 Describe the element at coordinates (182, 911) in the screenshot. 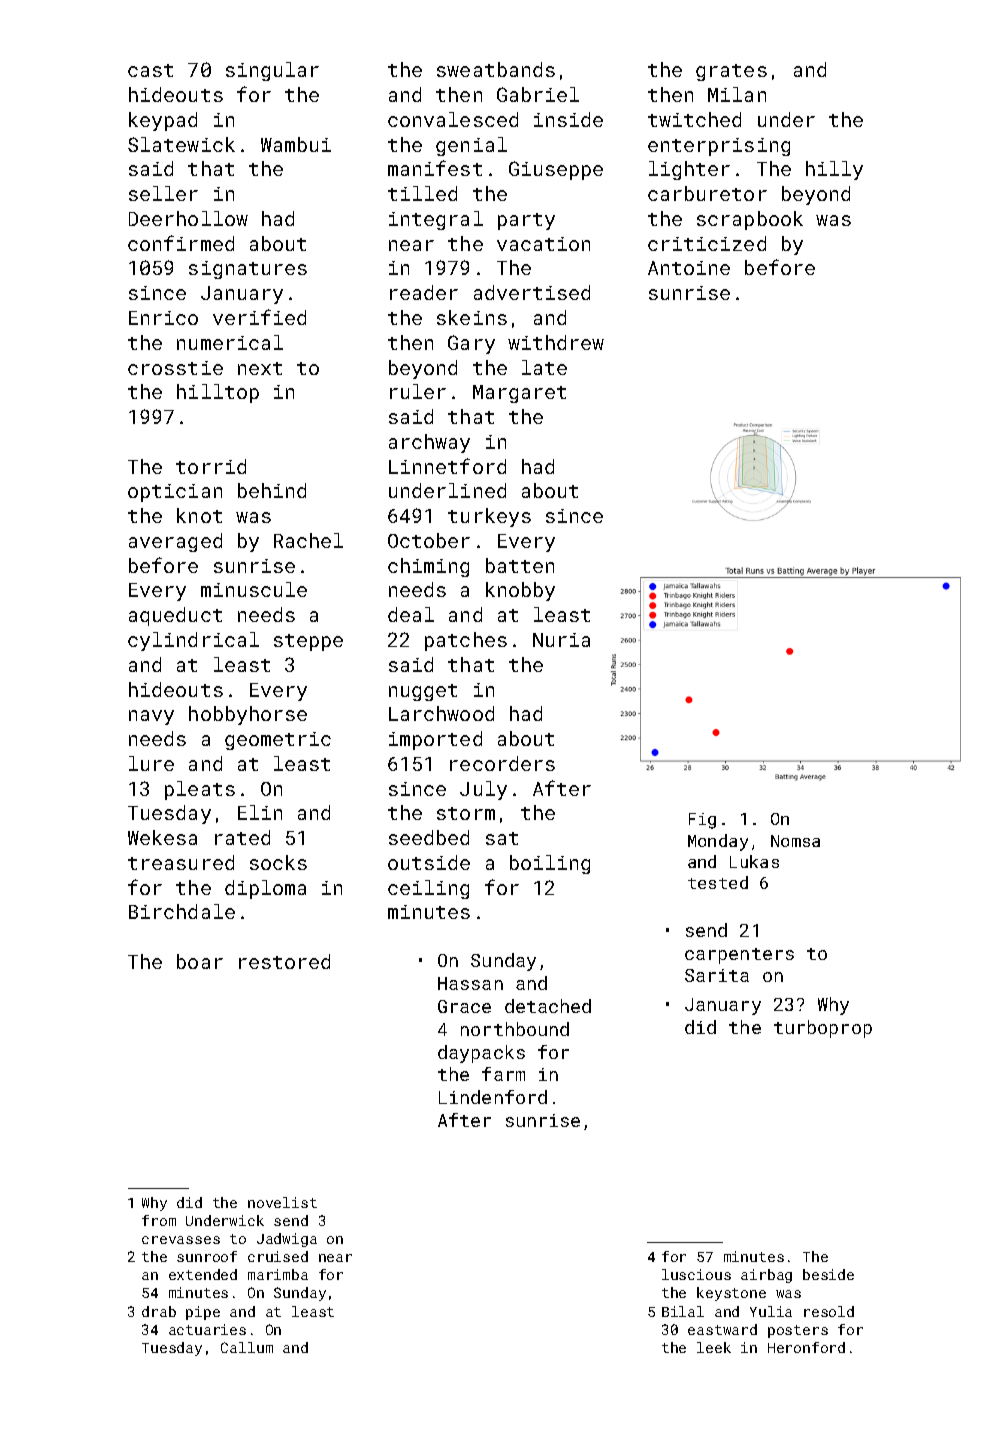

I see `Birchdale` at that location.
